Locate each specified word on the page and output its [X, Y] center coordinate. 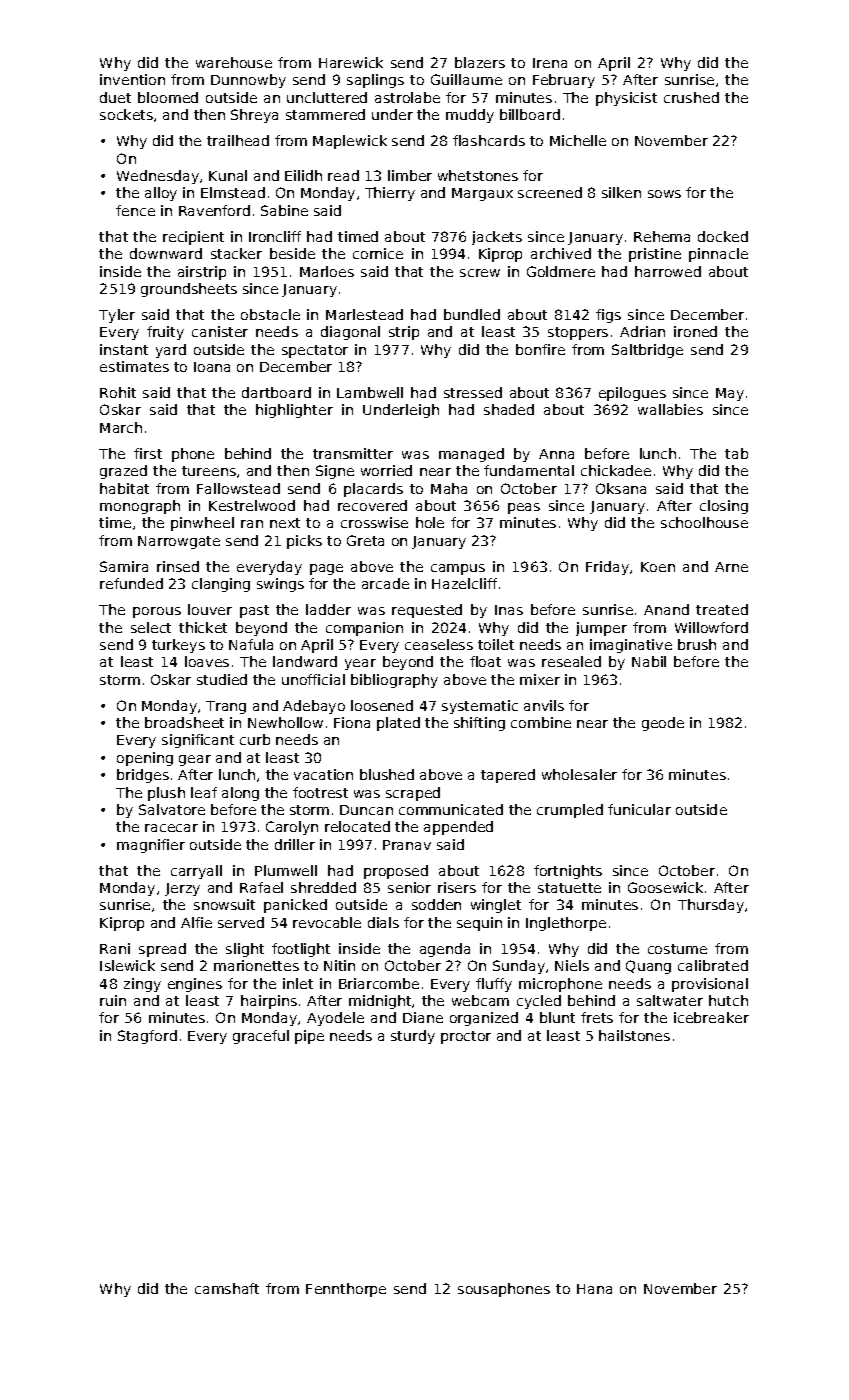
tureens [209, 471]
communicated [451, 809]
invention [132, 79]
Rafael [261, 887]
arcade [385, 583]
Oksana [621, 488]
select [151, 627]
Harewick [351, 62]
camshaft [227, 1288]
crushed [691, 97]
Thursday [711, 906]
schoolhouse [704, 522]
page [326, 569]
